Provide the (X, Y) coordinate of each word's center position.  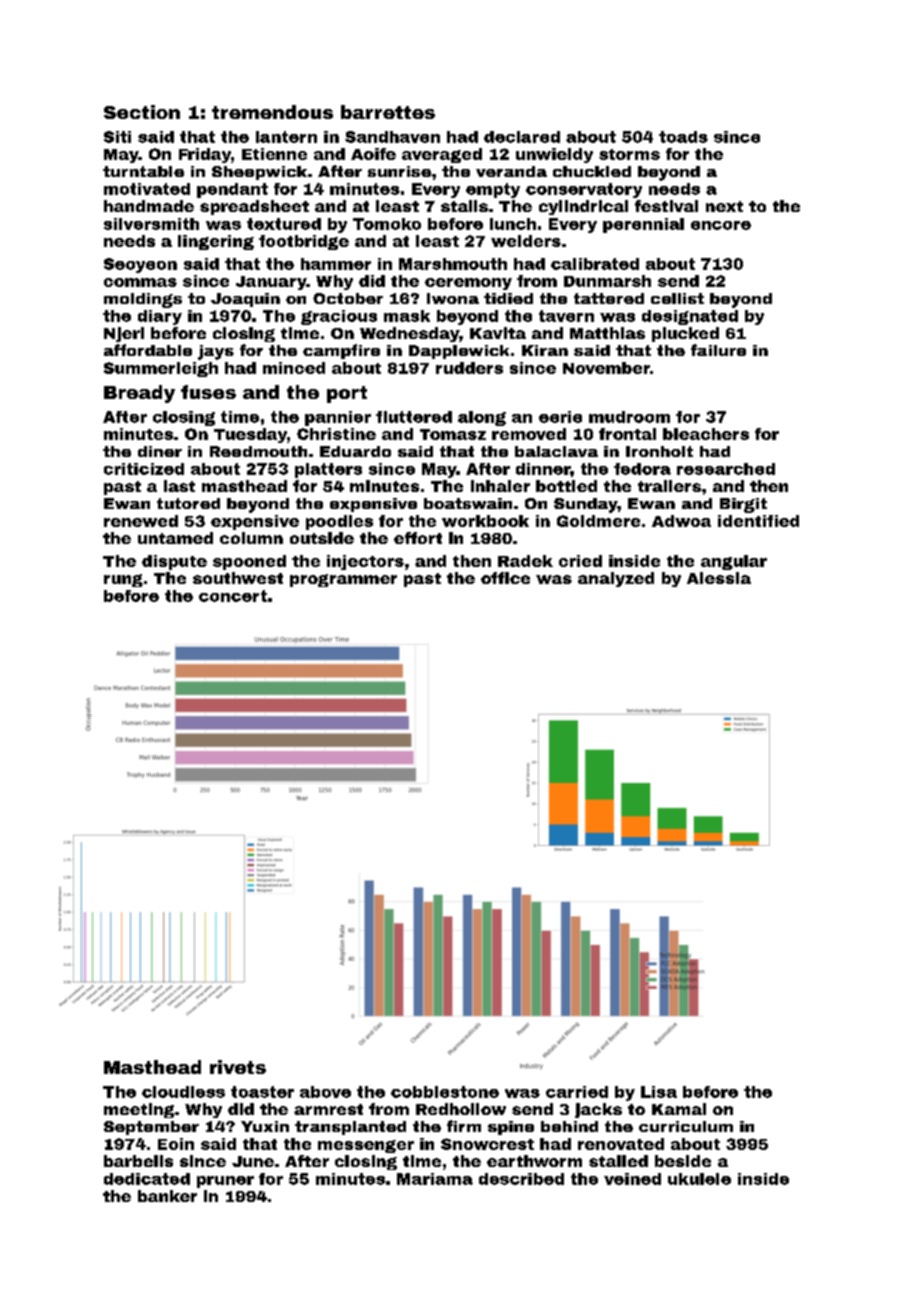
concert (233, 596)
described (521, 1179)
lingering (216, 242)
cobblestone (445, 1092)
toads (683, 137)
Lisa (659, 1092)
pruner (225, 1182)
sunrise (399, 171)
